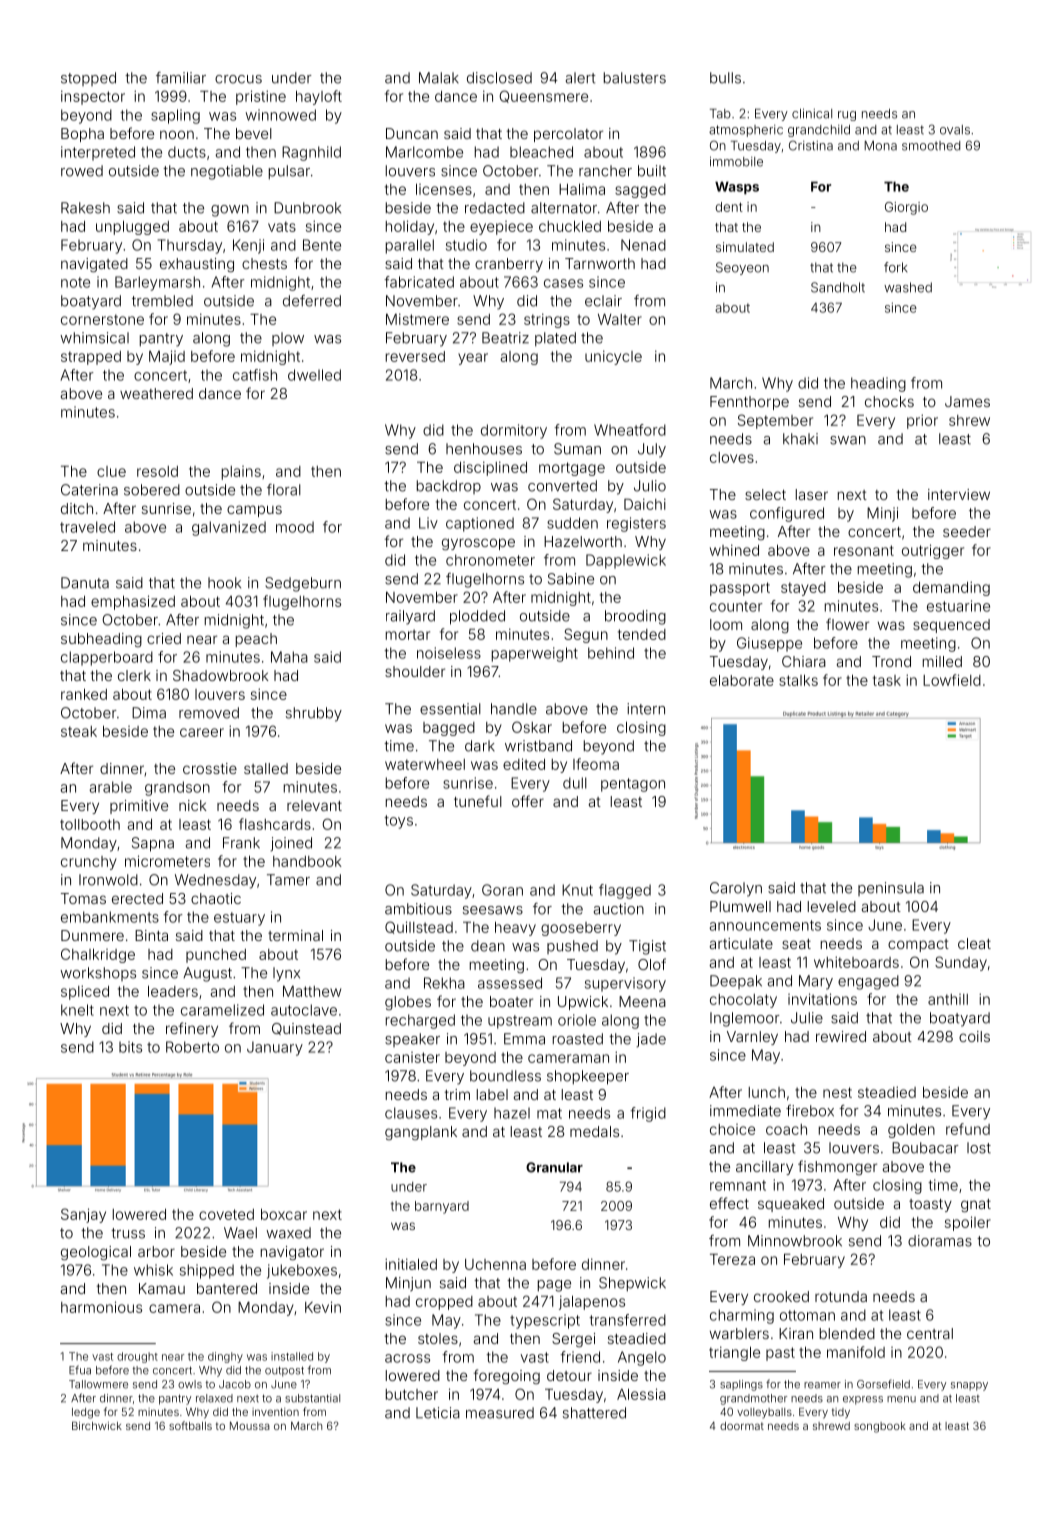 This document has height=1522, width=1051. I want to click on songbook, so click(880, 1427).
